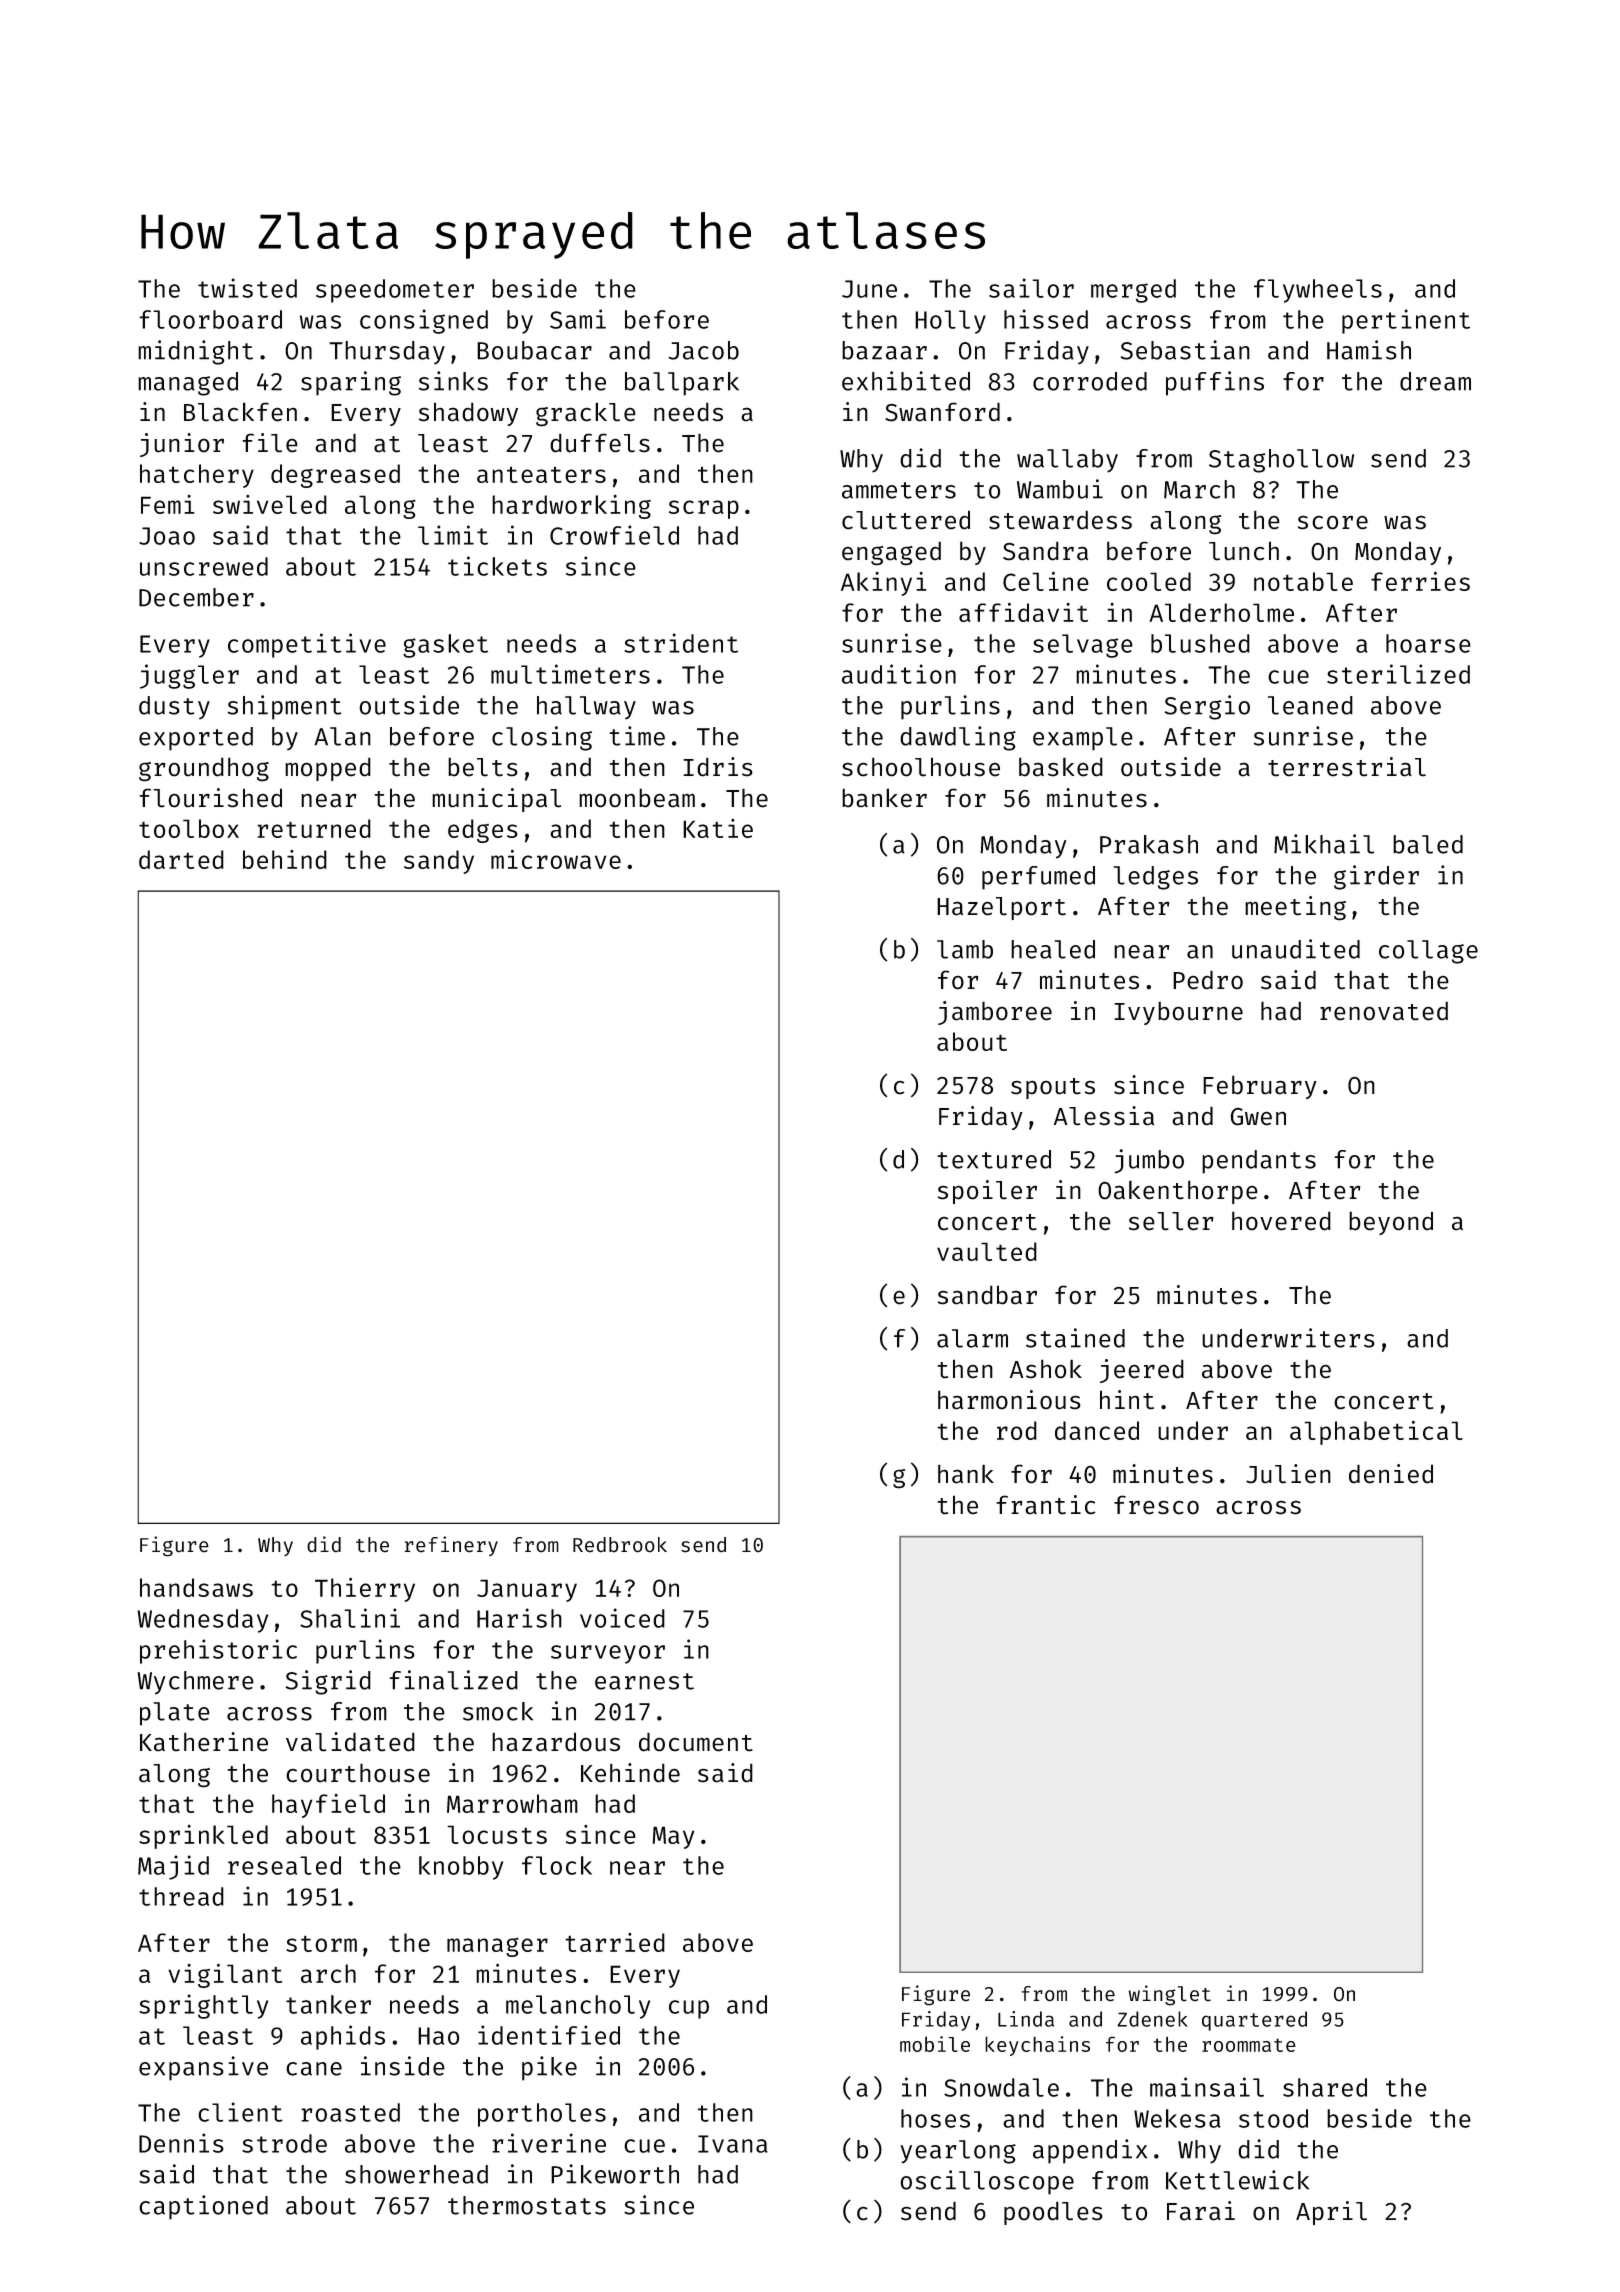  I want to click on spoiler, so click(987, 1192).
